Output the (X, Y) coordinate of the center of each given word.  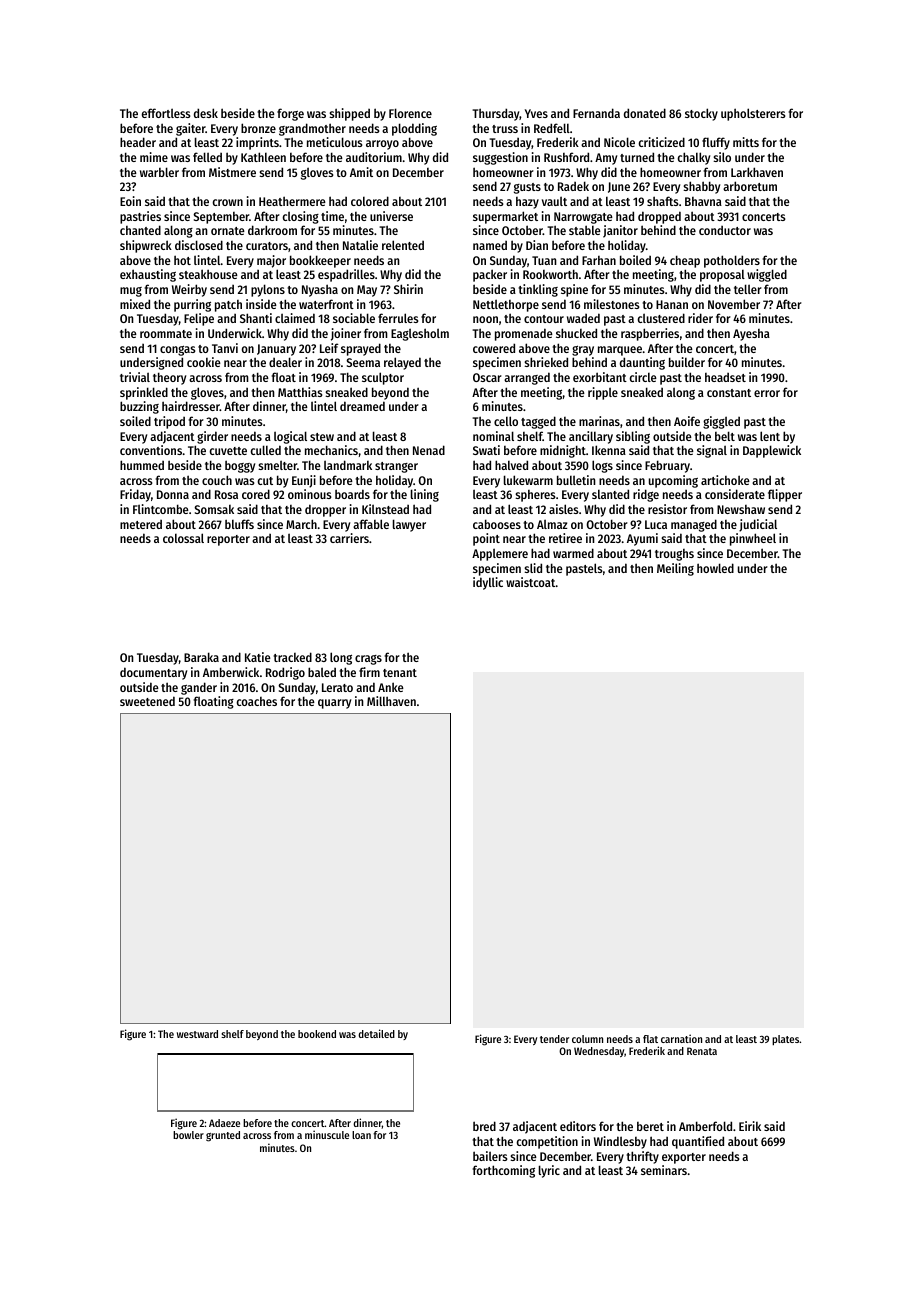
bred (484, 1126)
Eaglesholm (420, 334)
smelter (277, 465)
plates (785, 1040)
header (138, 142)
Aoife (687, 421)
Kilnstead (385, 509)
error (767, 393)
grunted (223, 1136)
